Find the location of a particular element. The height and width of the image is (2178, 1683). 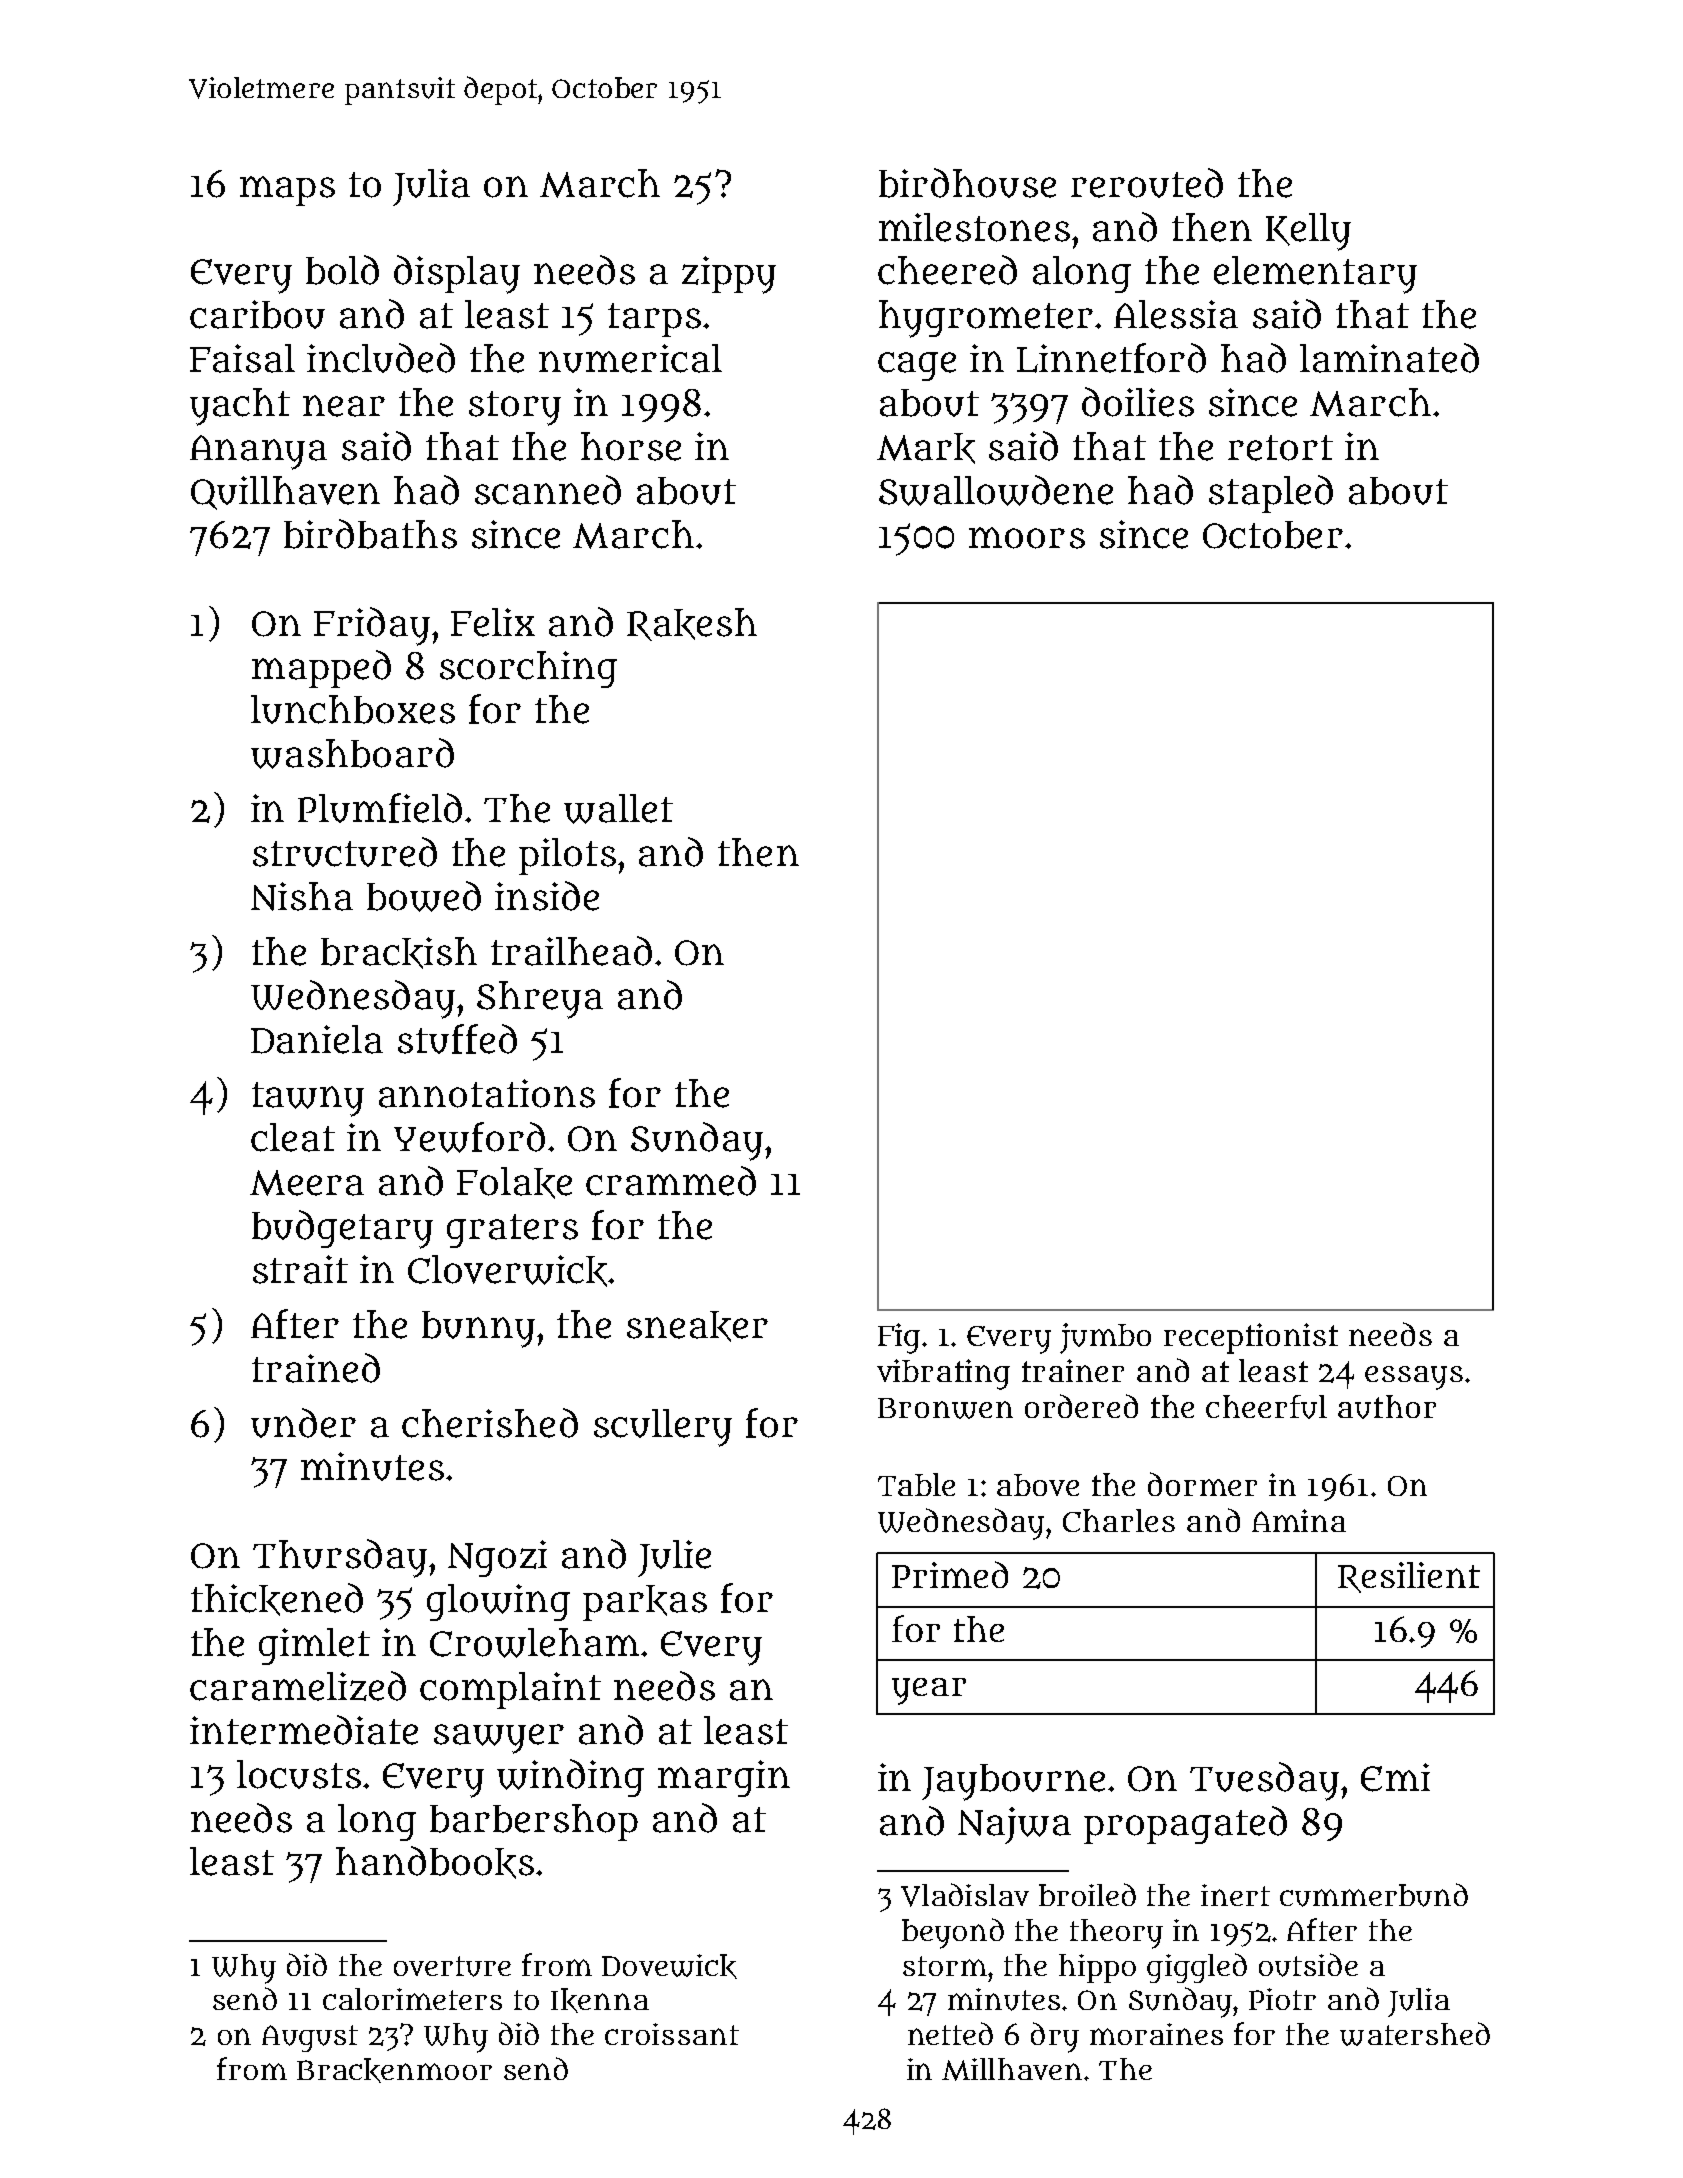

horse is located at coordinates (631, 446).
